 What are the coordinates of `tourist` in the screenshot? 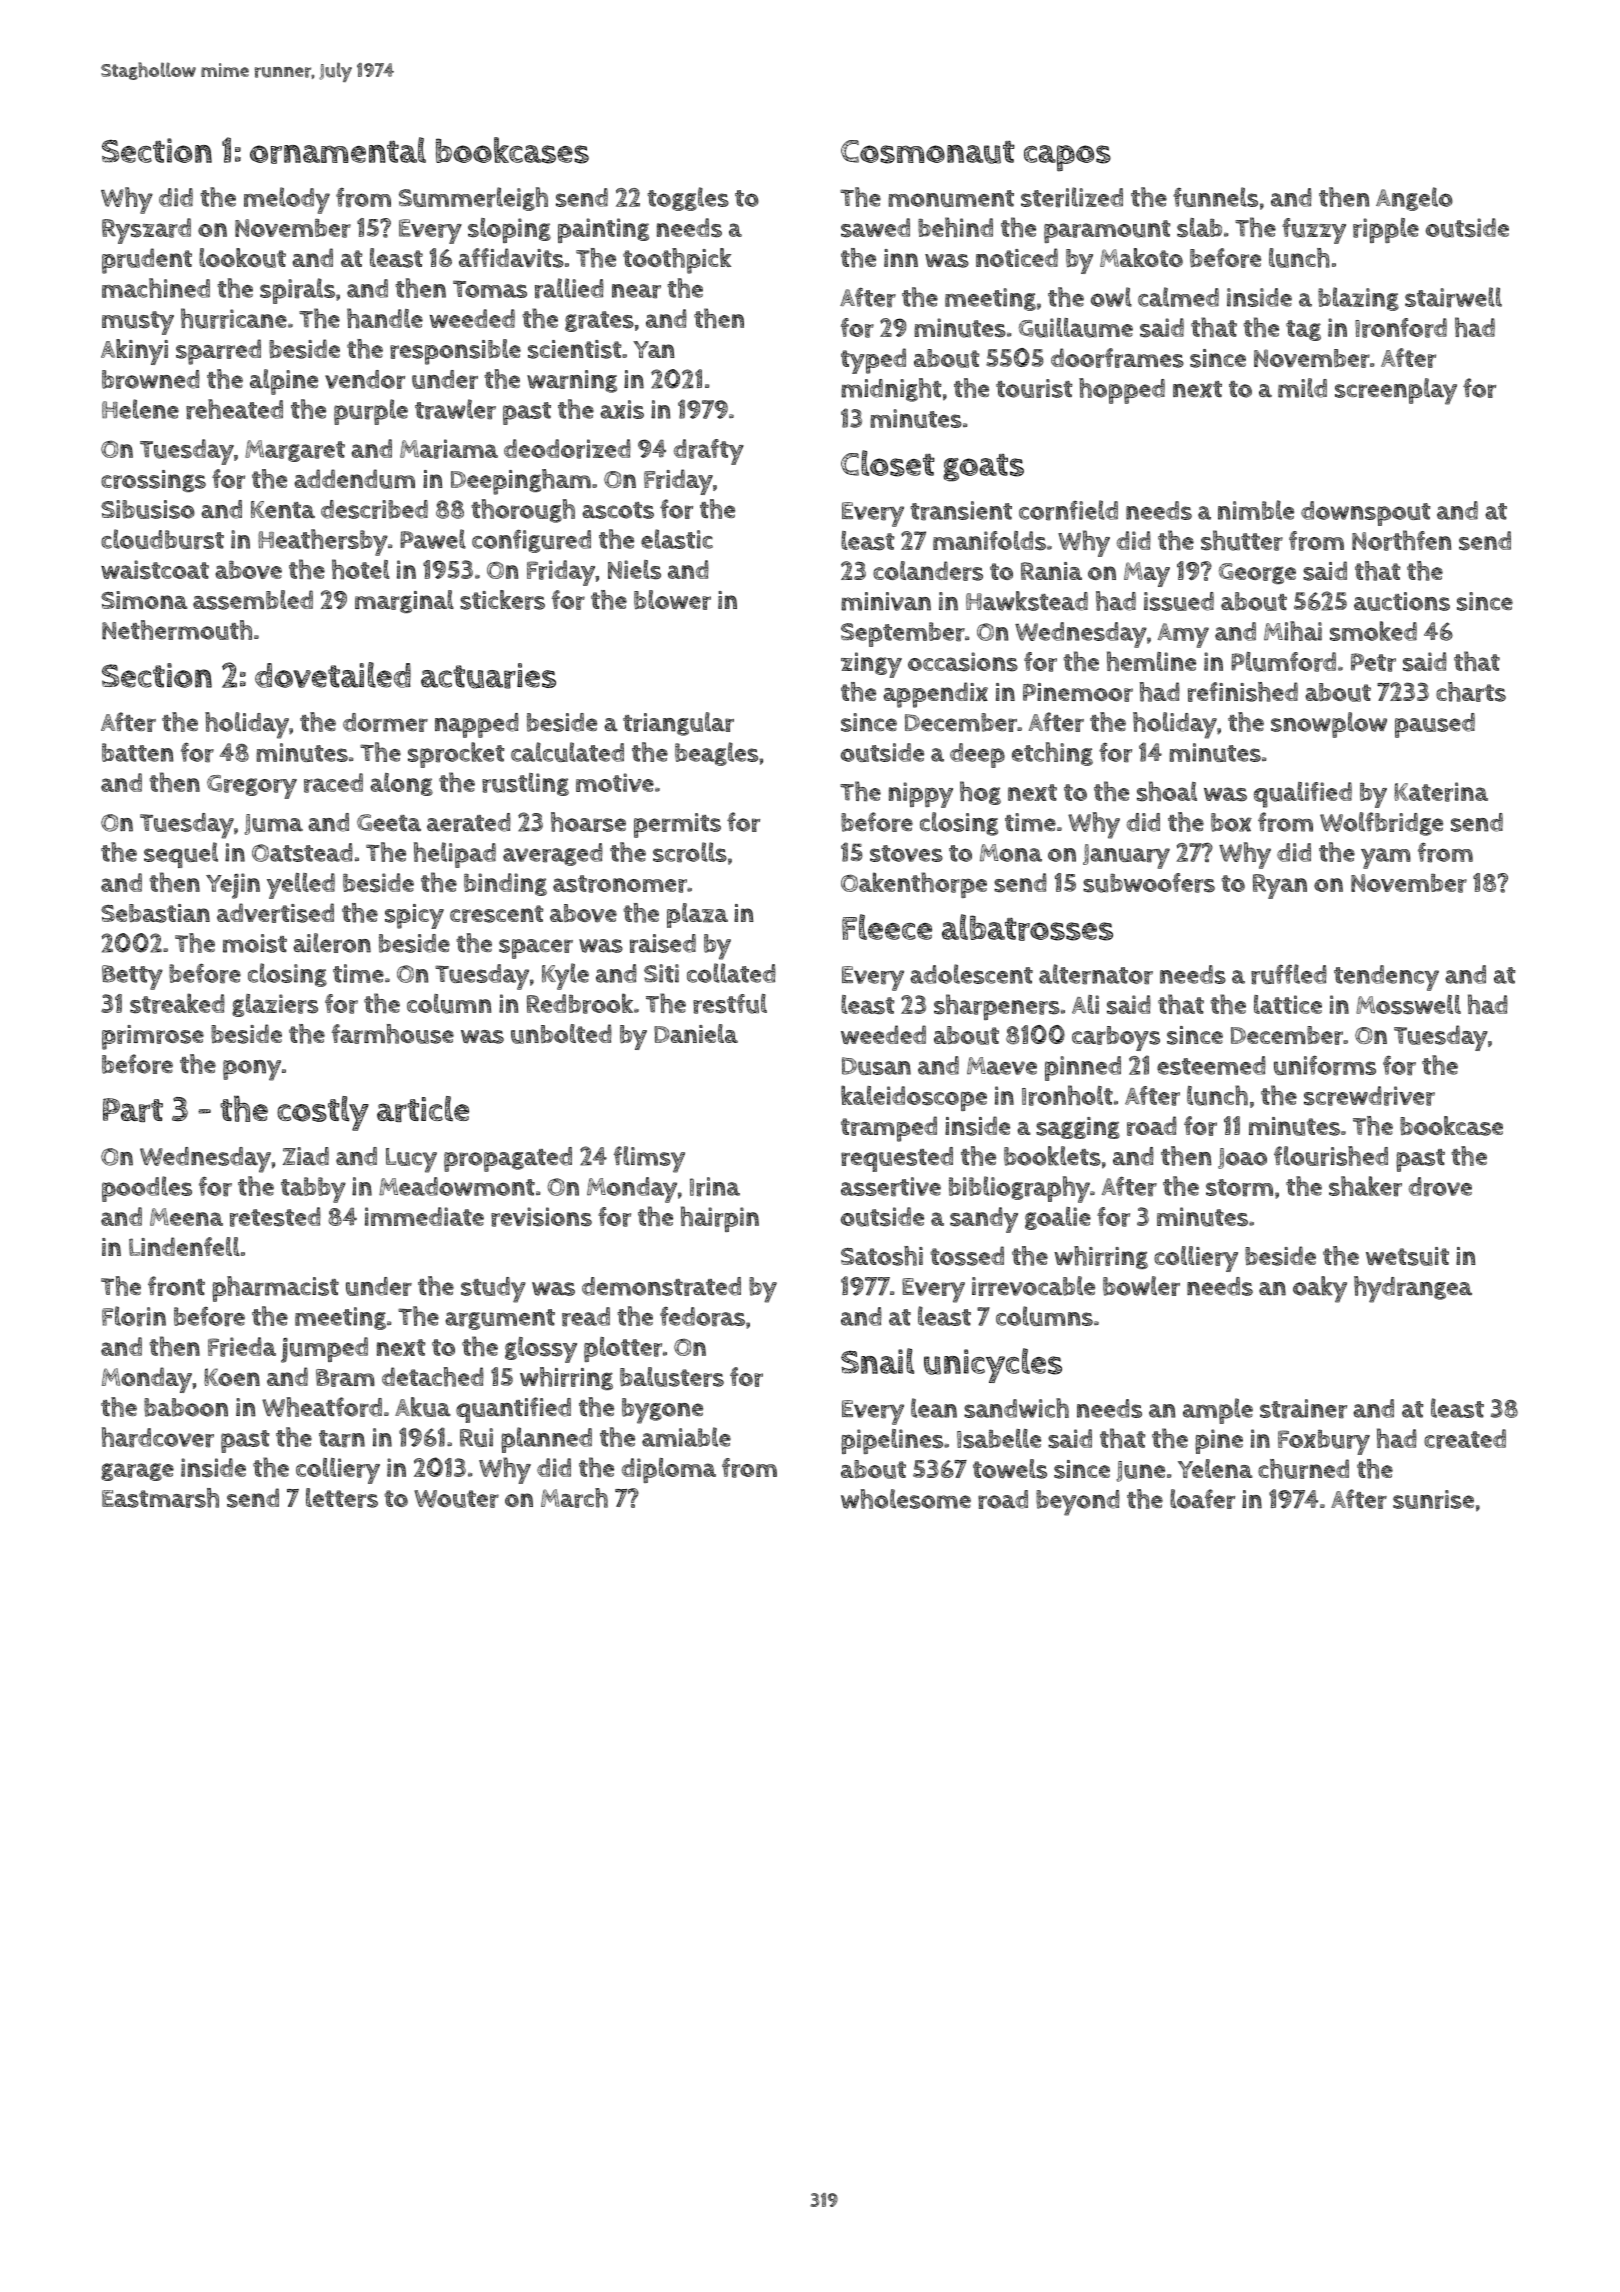 It's located at (1034, 388).
